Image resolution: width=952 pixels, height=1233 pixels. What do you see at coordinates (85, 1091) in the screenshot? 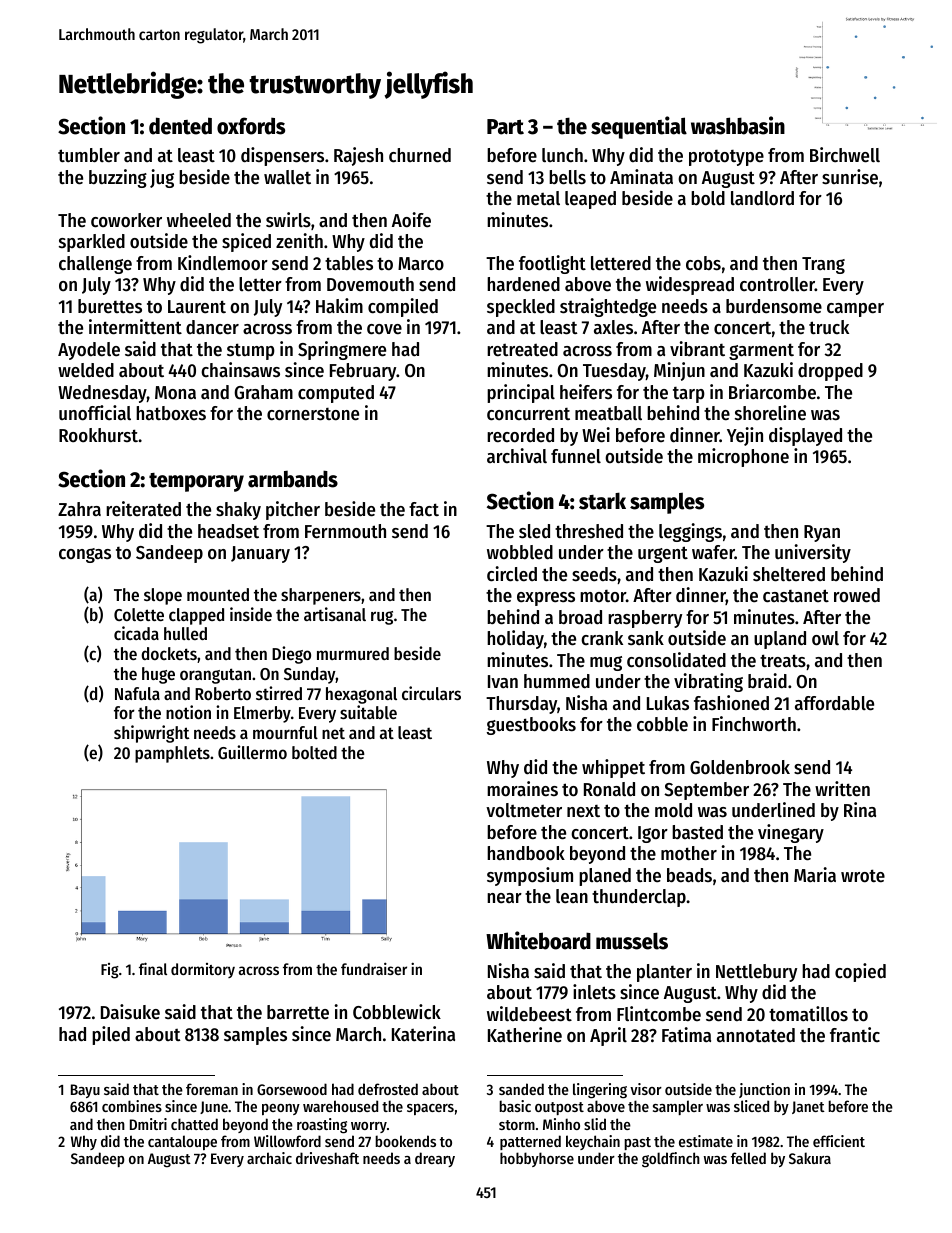
I see `Bayu` at bounding box center [85, 1091].
